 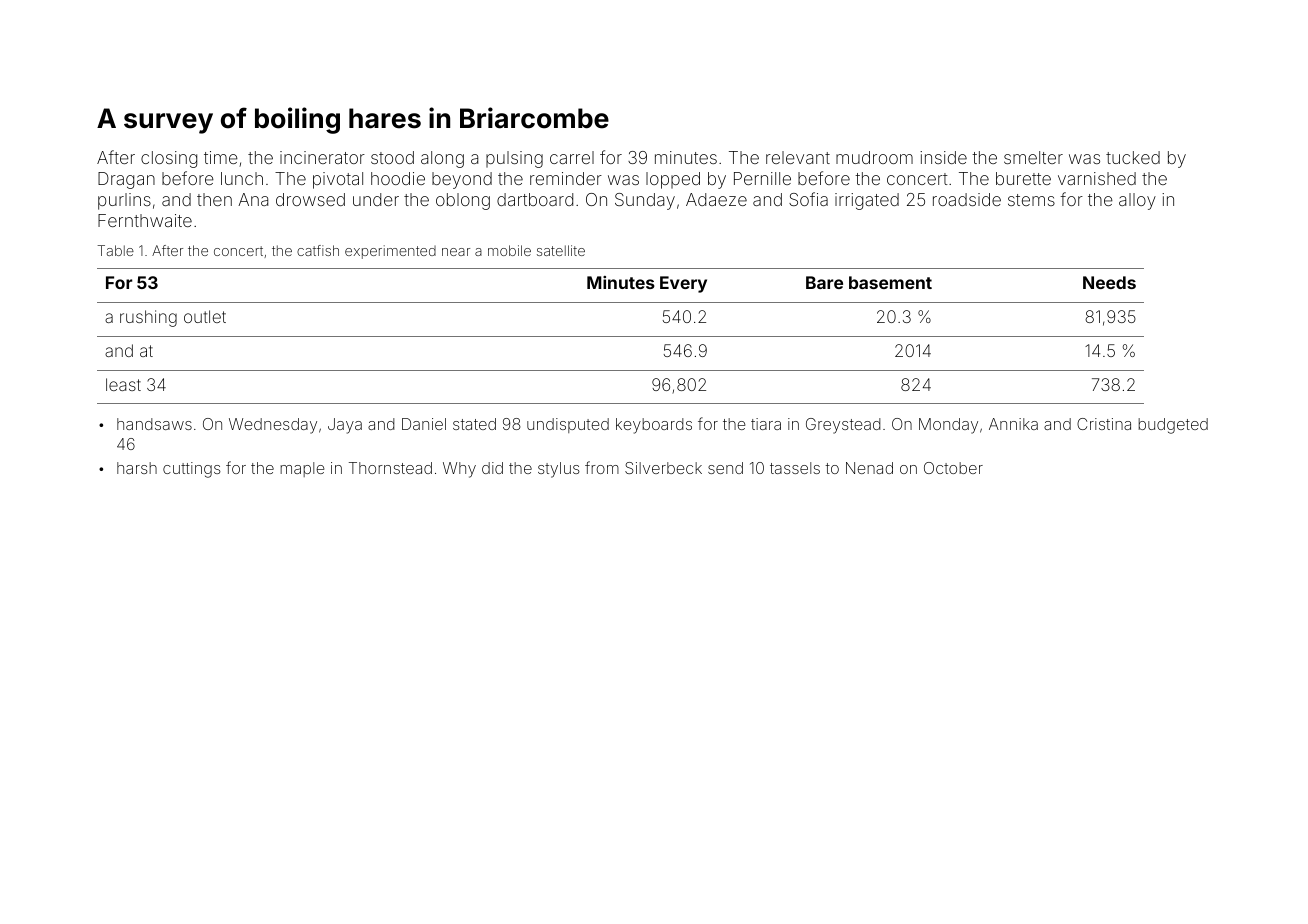 I want to click on rushing, so click(x=148, y=318).
